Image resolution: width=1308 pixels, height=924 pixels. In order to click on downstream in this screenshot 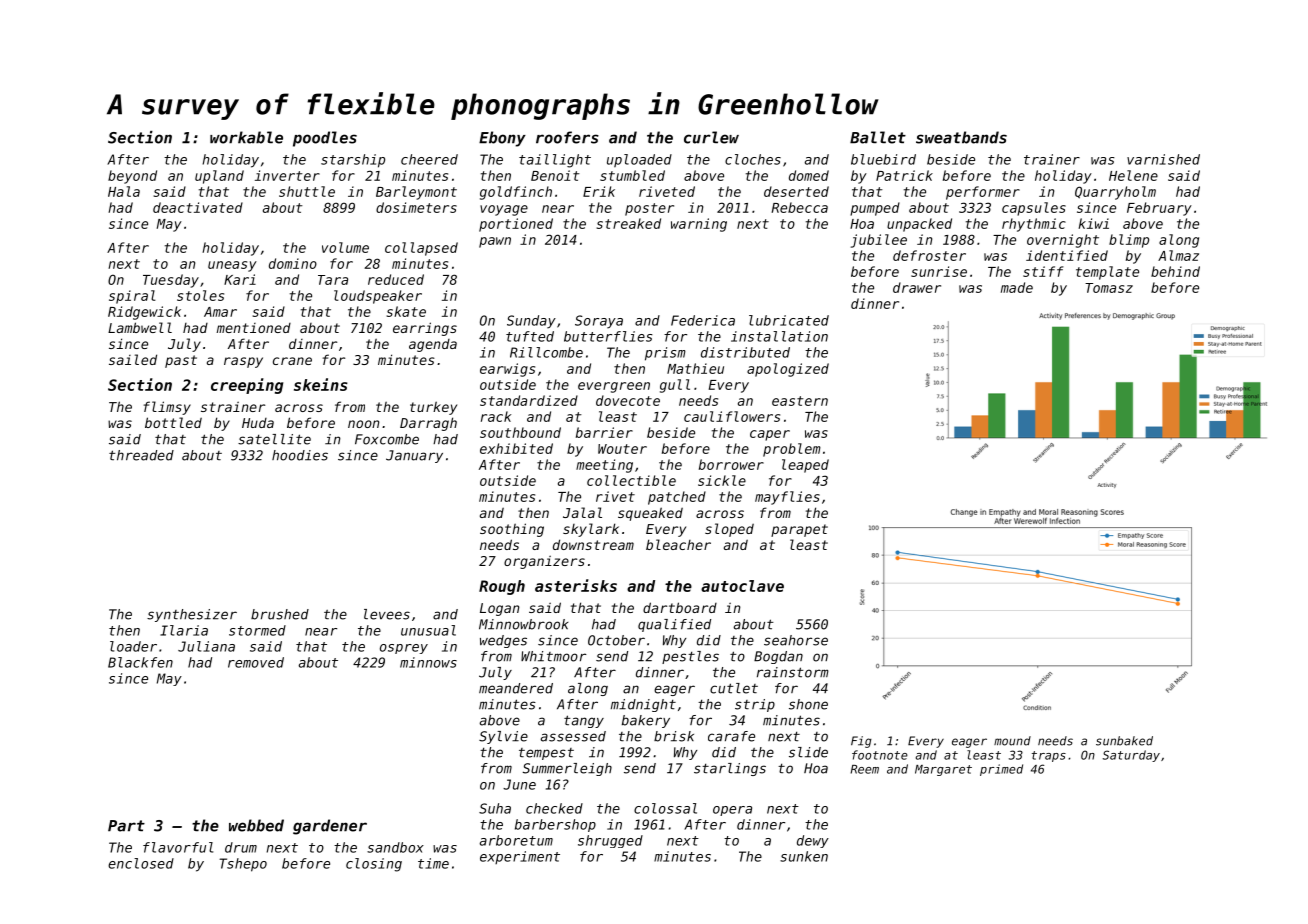, I will do `click(593, 544)`.
